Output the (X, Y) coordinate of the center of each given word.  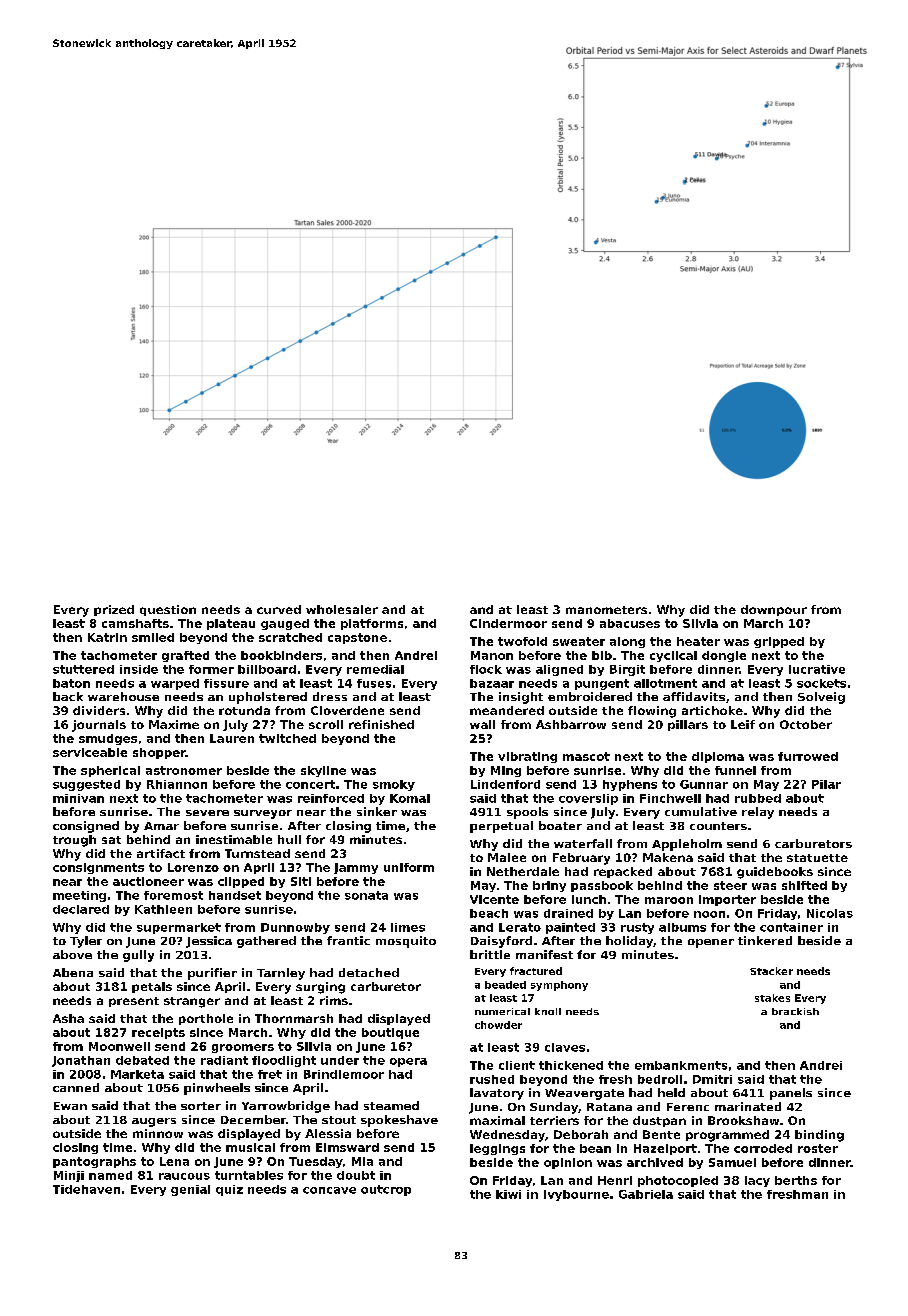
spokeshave (399, 1121)
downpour (774, 610)
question (168, 610)
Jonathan (81, 1061)
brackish (795, 1011)
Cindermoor (508, 623)
